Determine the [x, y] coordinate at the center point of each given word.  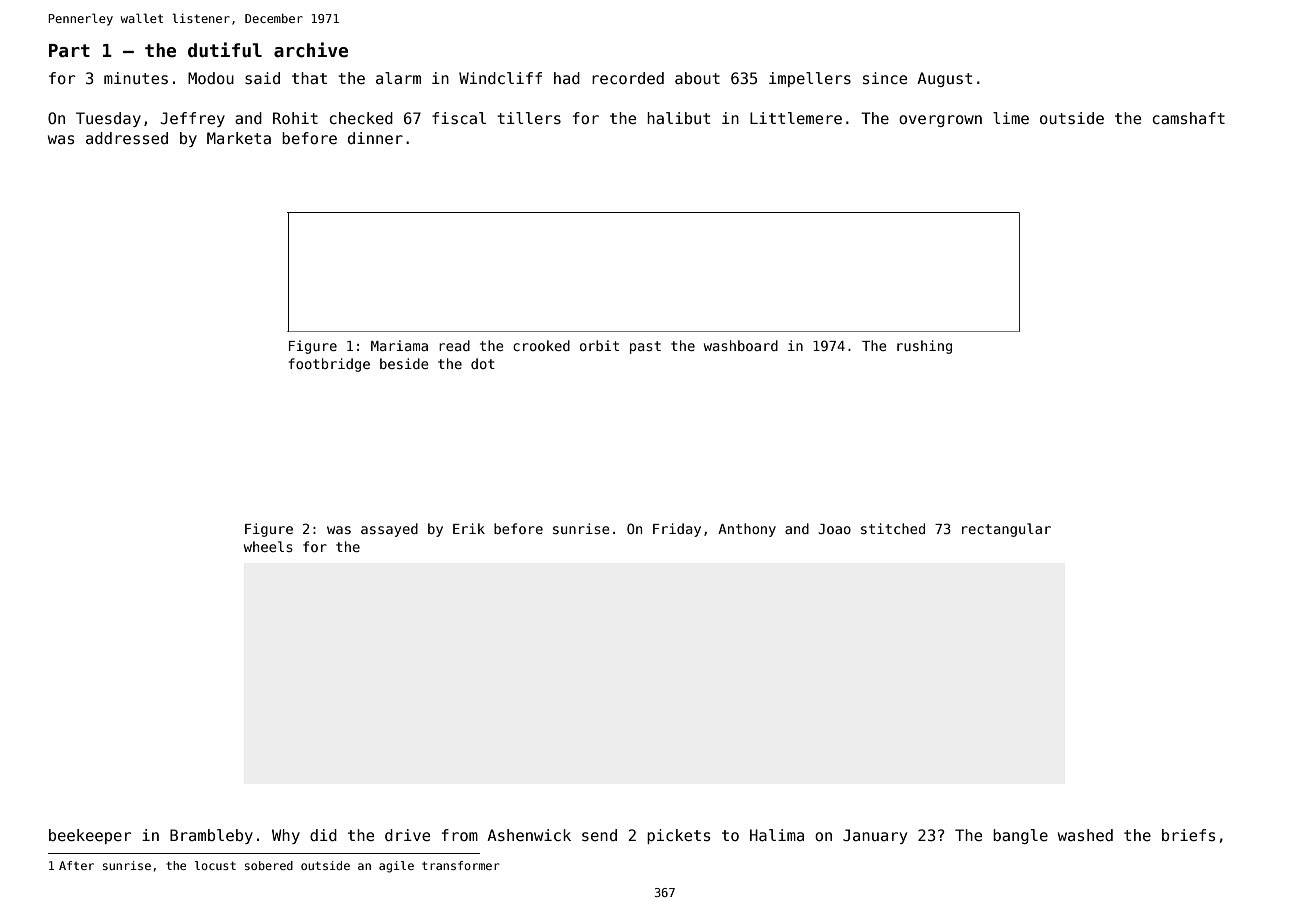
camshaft [1188, 118]
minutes [136, 78]
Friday [677, 530]
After [76, 865]
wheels [268, 546]
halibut [679, 118]
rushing [924, 347]
